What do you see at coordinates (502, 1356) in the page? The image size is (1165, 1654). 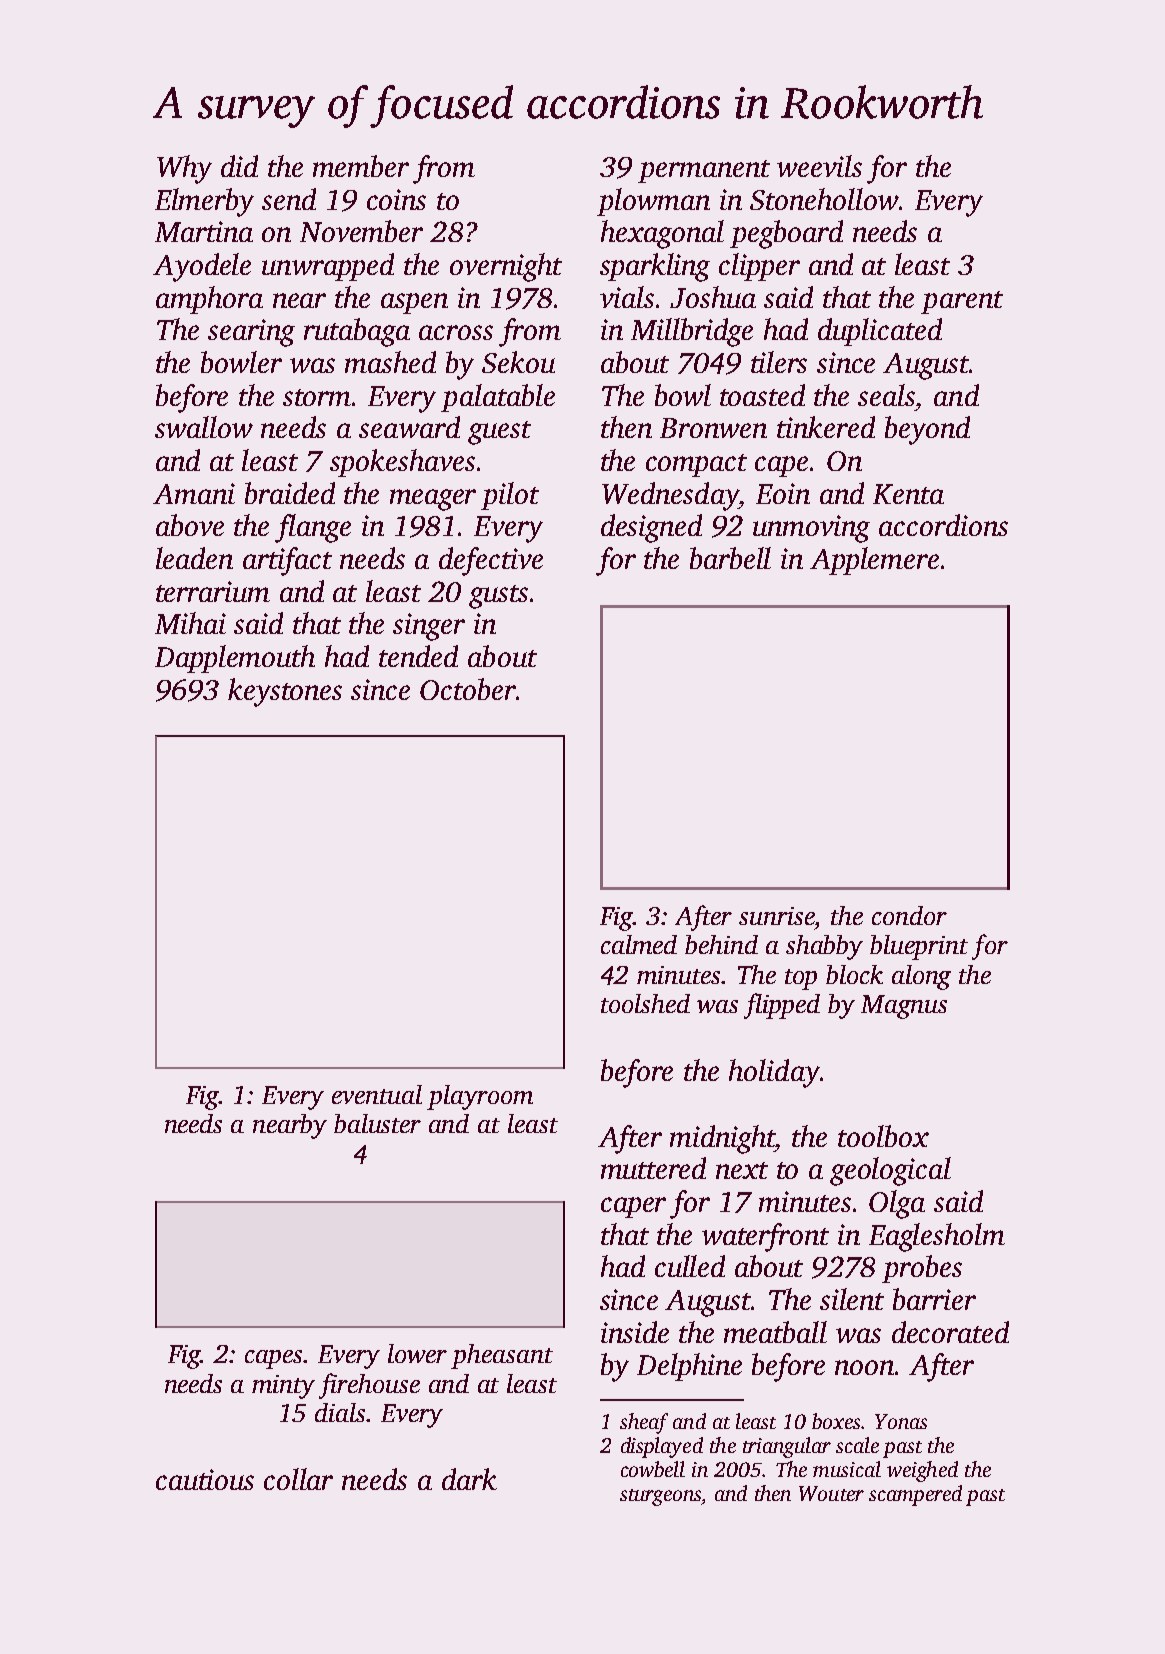 I see `pheasant` at bounding box center [502, 1356].
